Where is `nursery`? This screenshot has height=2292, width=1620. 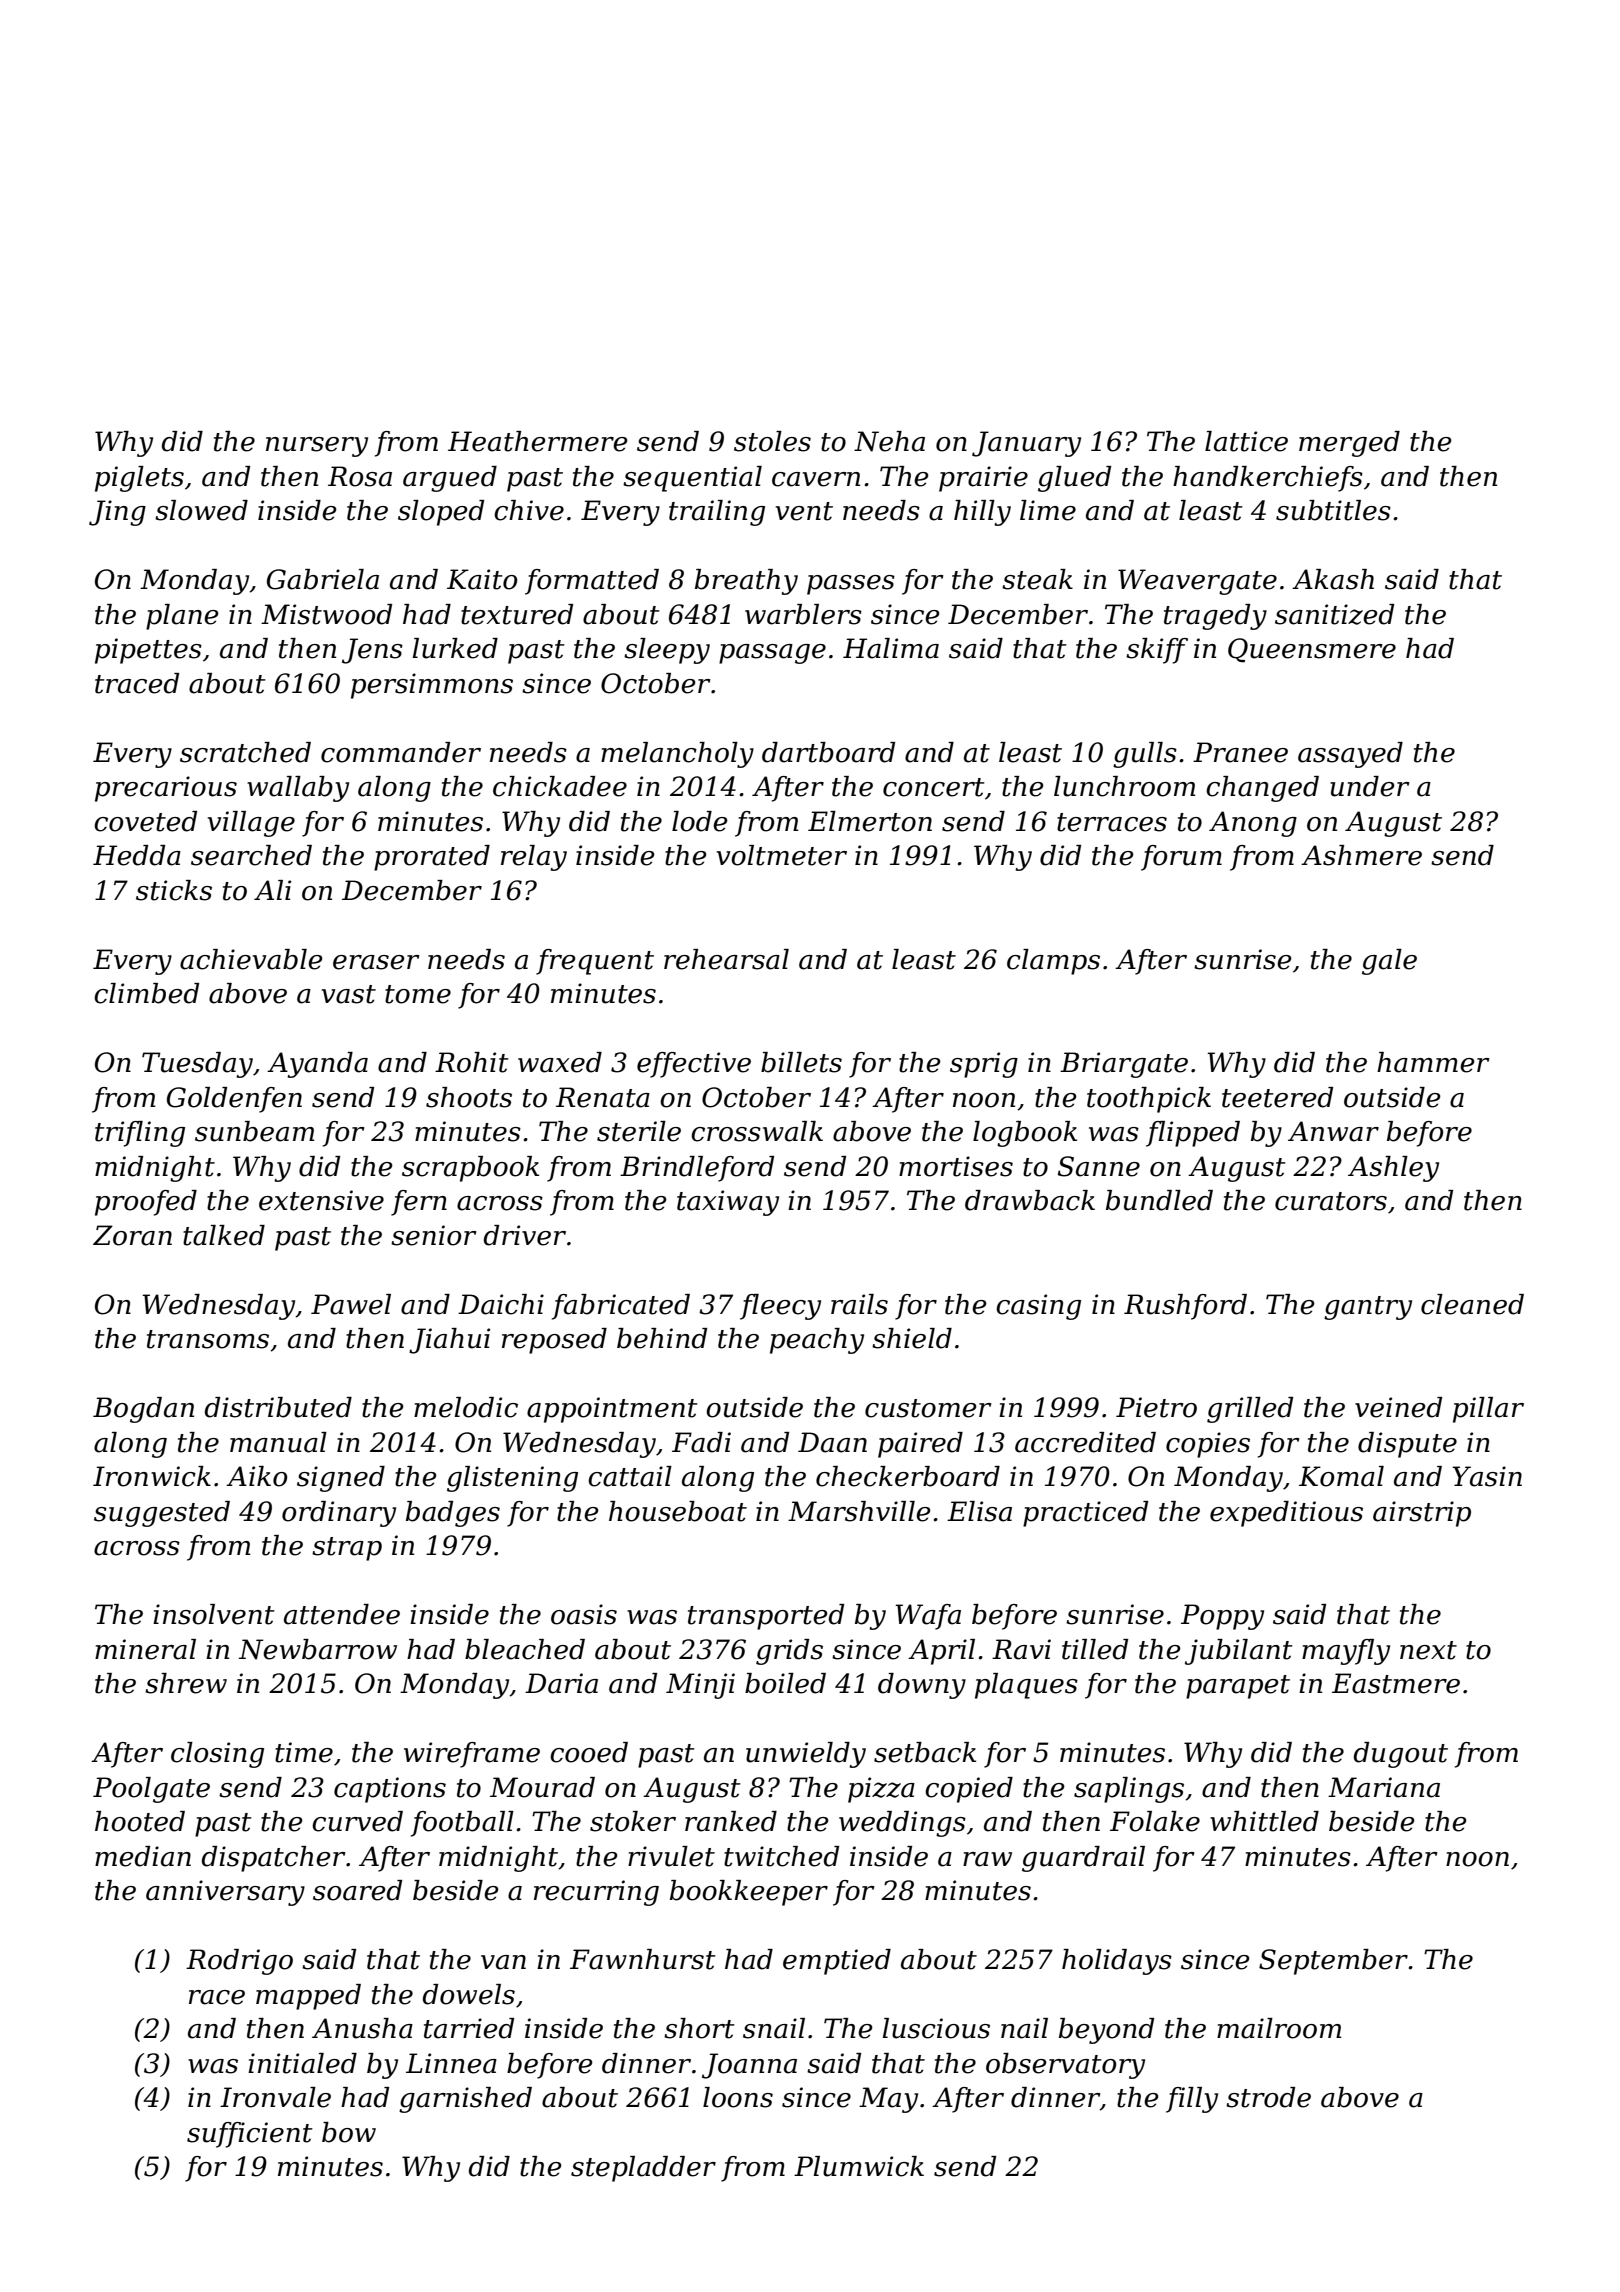 nursery is located at coordinates (317, 447).
